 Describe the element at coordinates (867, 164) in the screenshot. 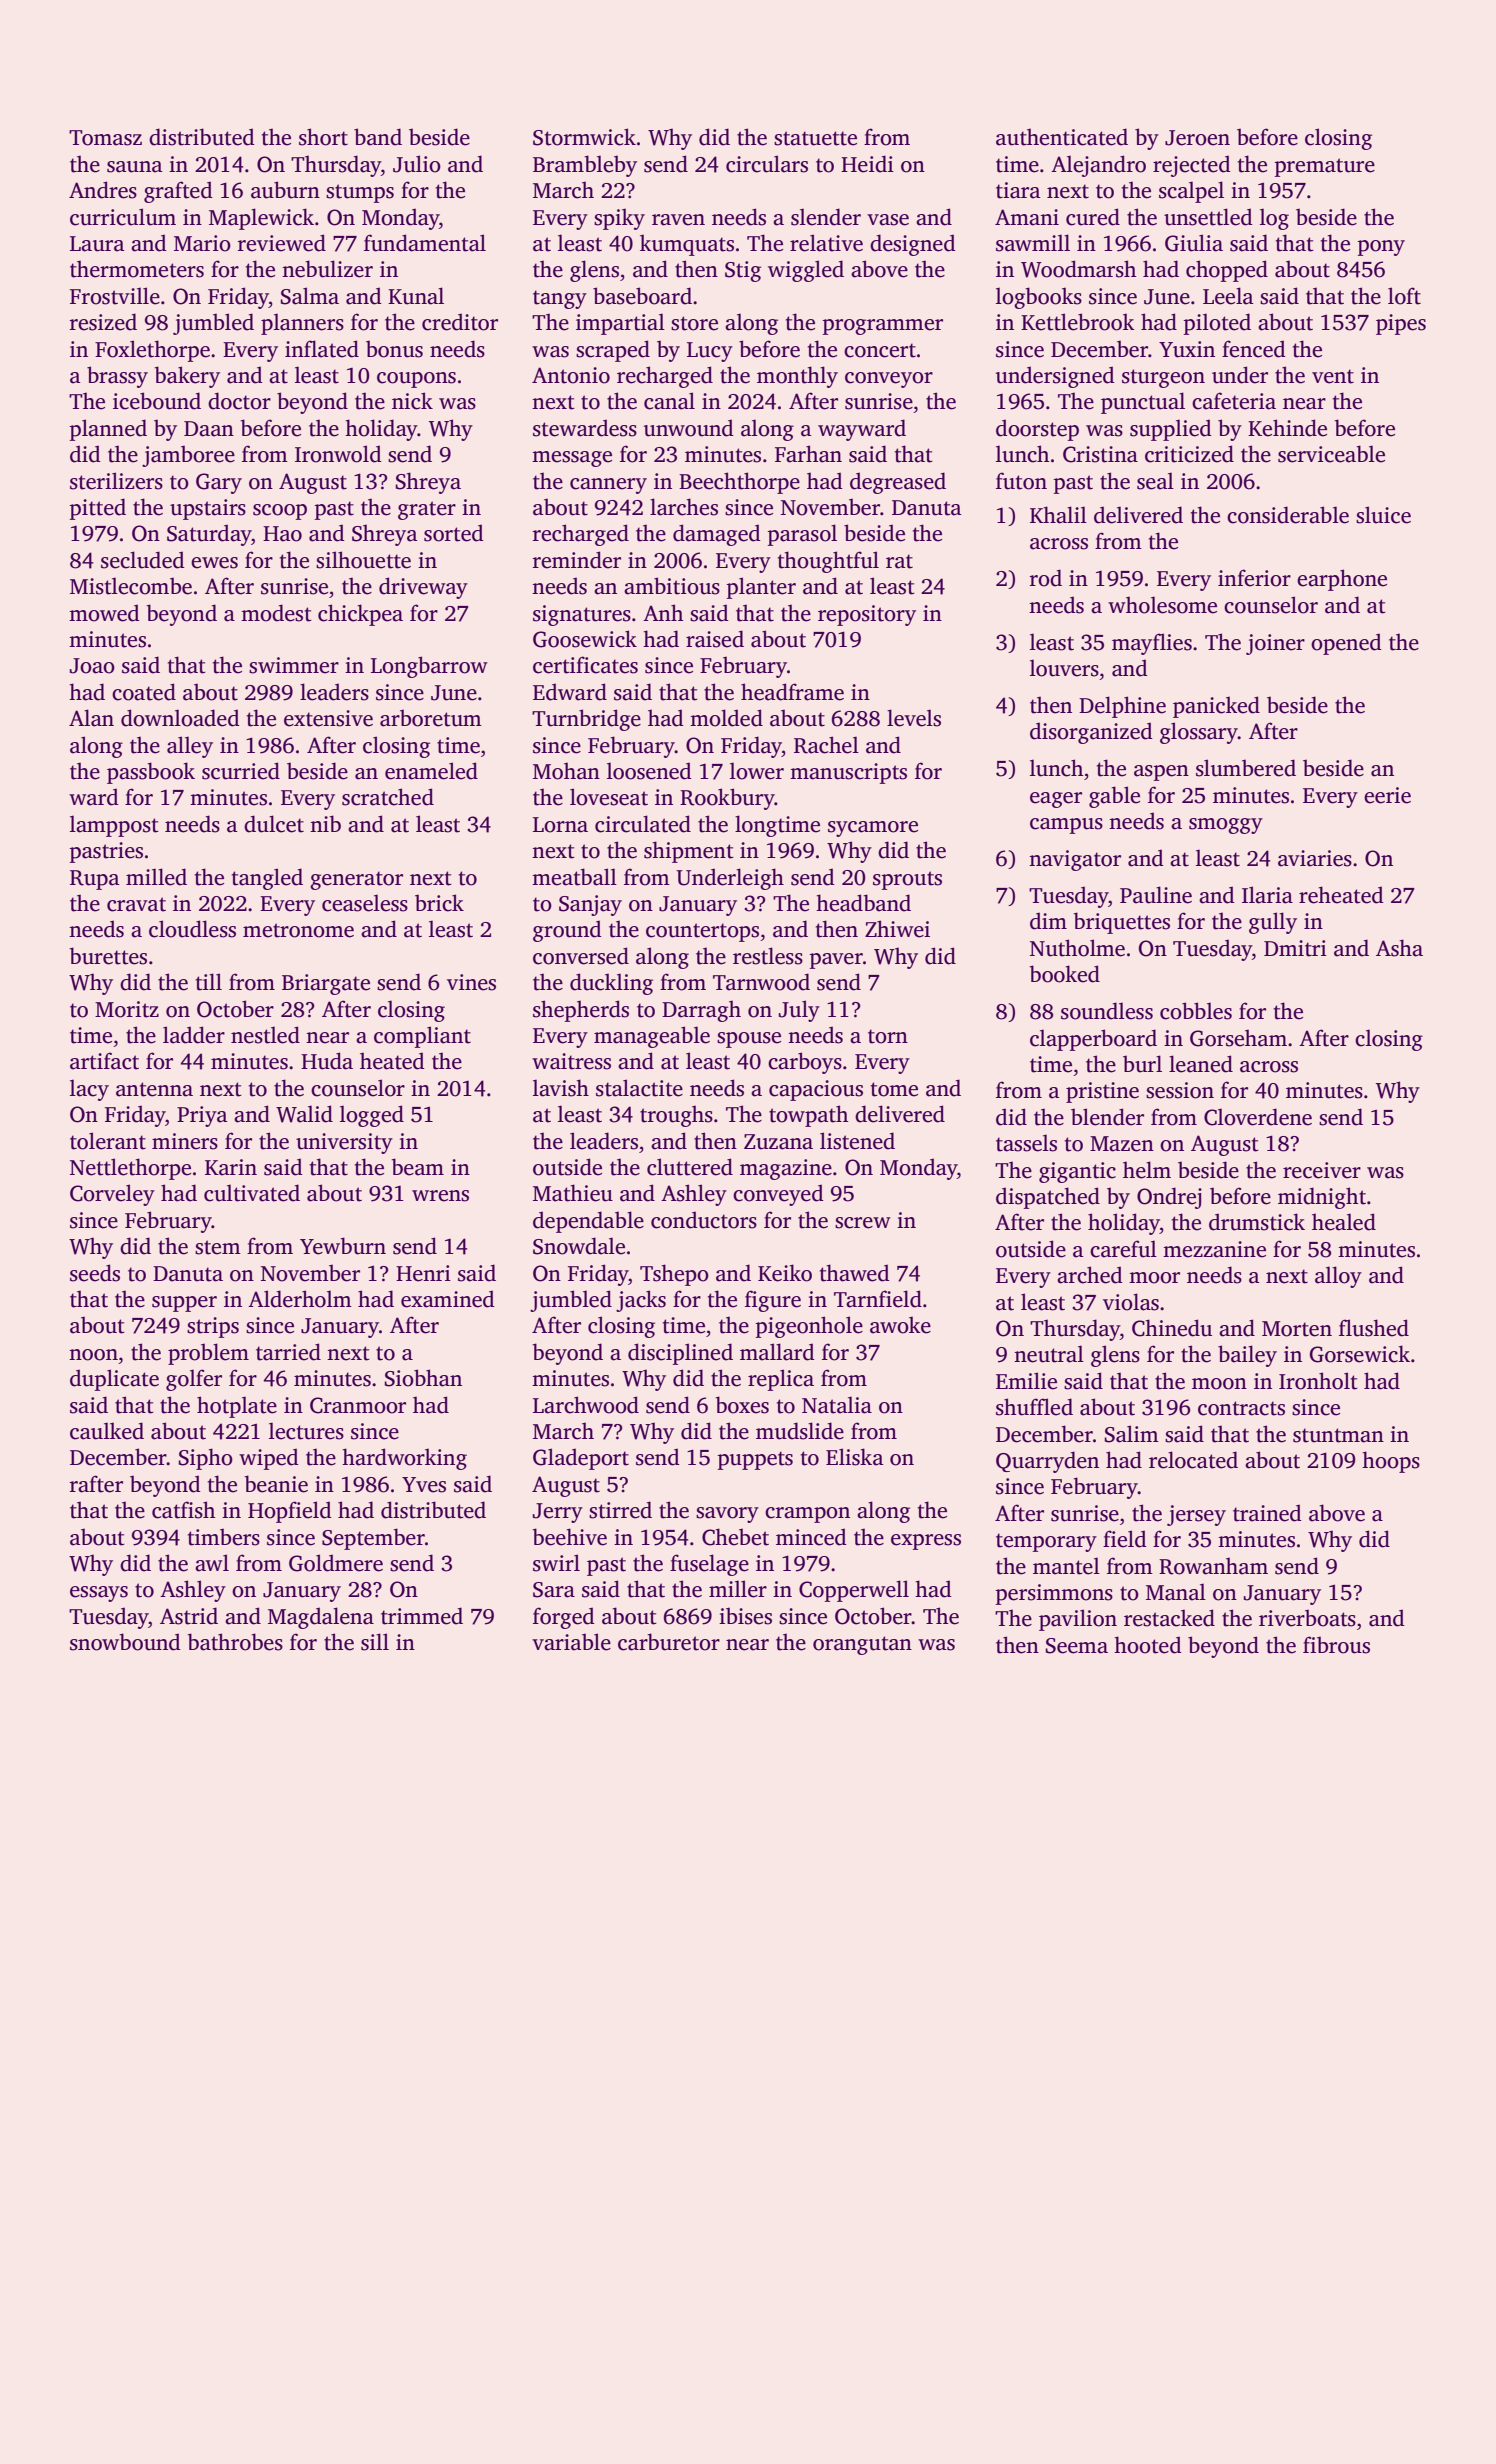

I see `Heidi` at that location.
